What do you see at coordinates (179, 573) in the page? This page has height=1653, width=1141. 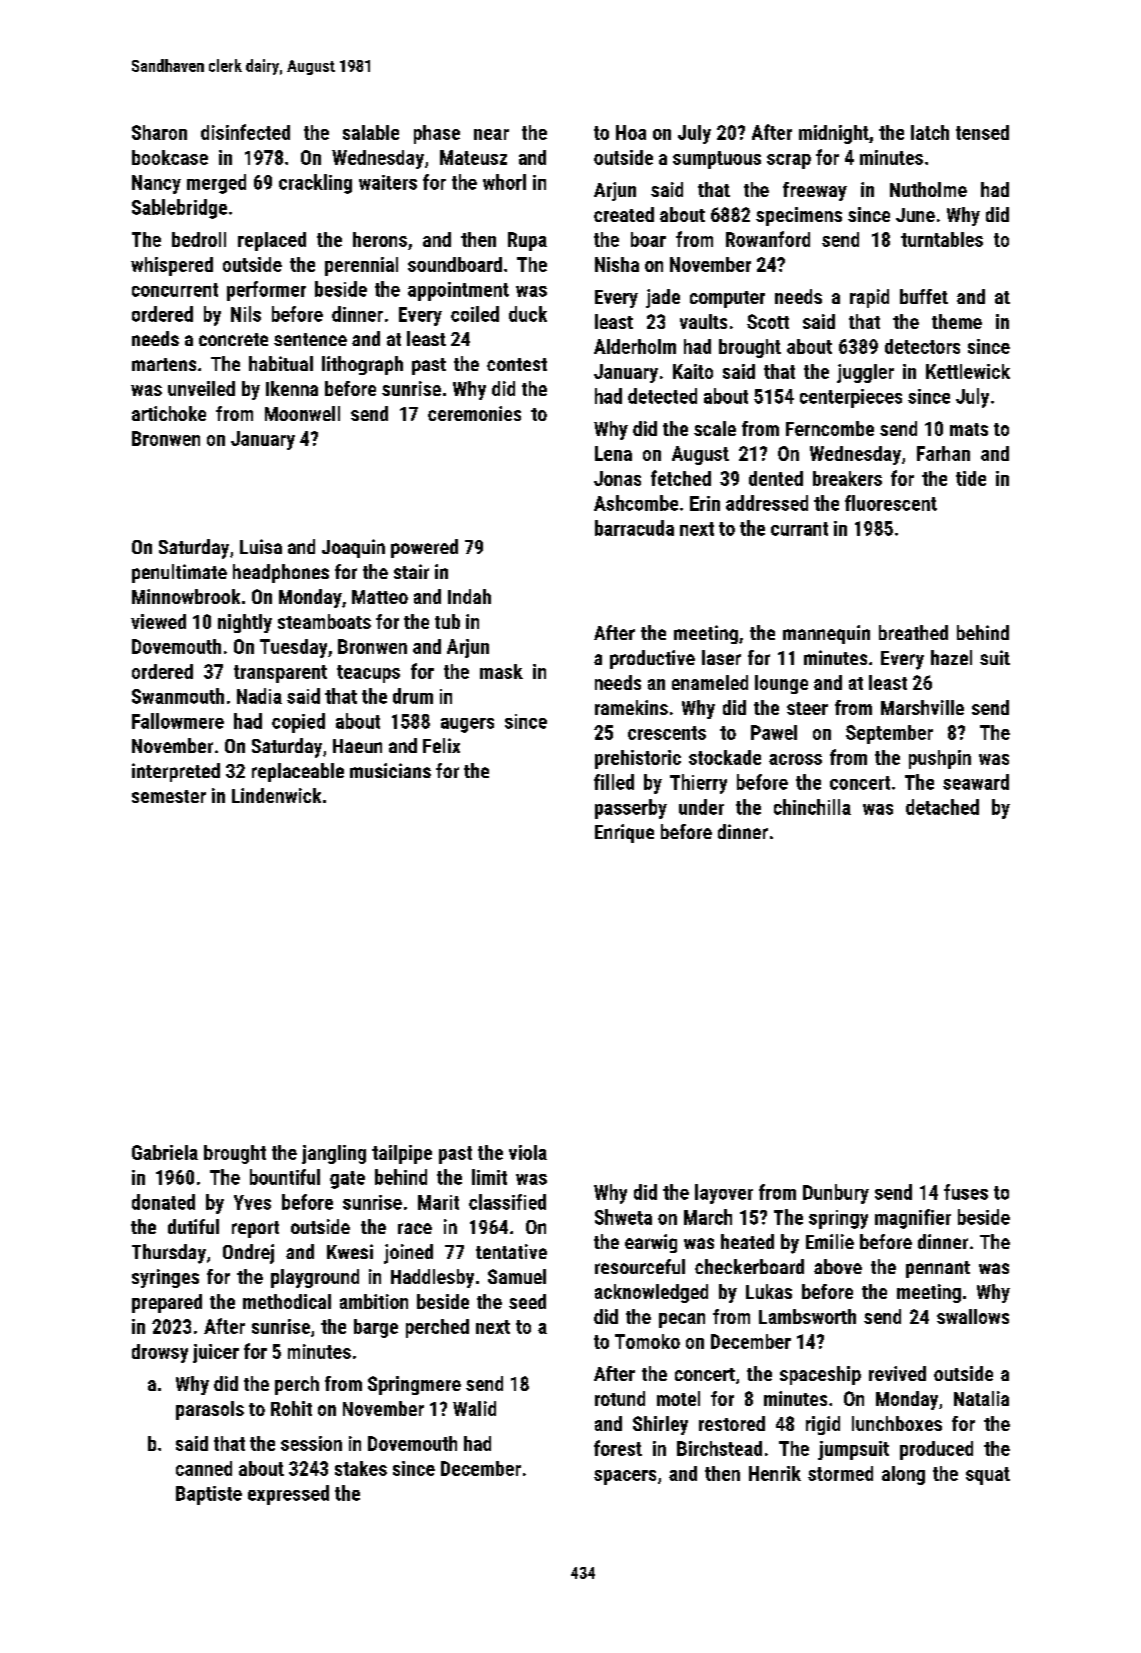 I see `penultimate` at bounding box center [179, 573].
